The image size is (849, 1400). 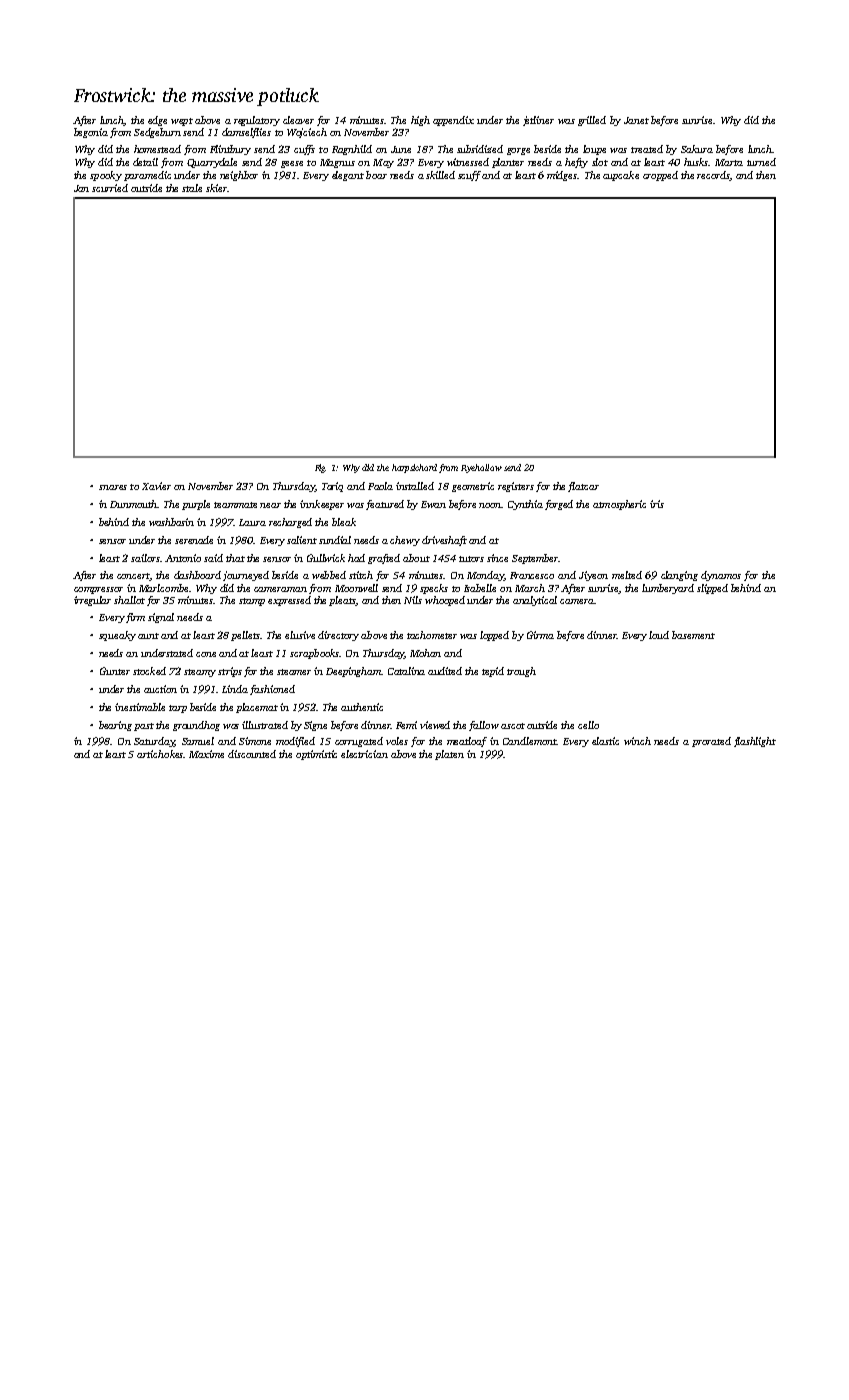 What do you see at coordinates (713, 175) in the screenshot?
I see `records` at bounding box center [713, 175].
